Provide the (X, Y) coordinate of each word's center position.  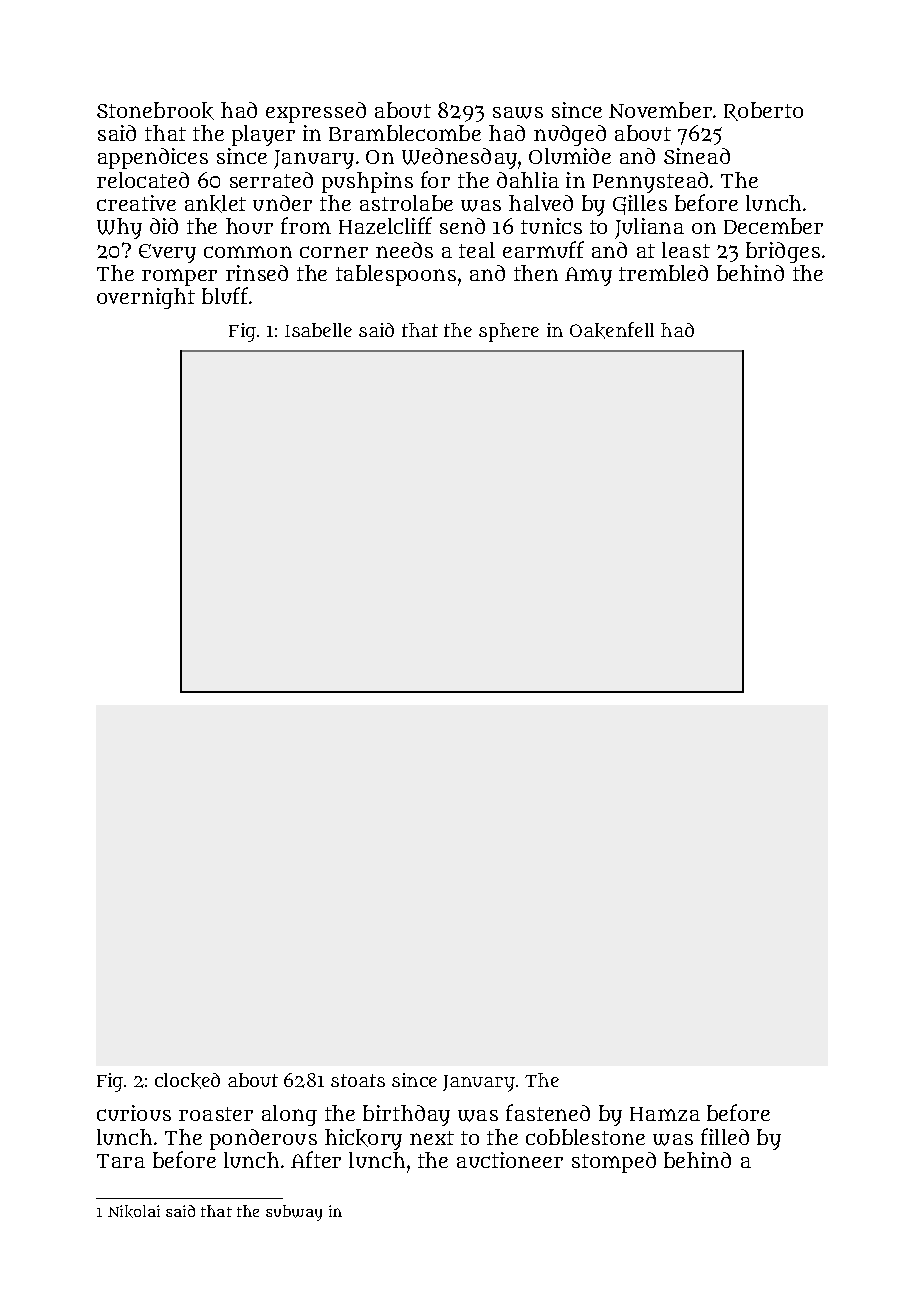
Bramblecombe (405, 133)
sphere (509, 332)
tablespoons (396, 275)
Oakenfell (612, 330)
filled (725, 1136)
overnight (146, 298)
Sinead (697, 156)
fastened (548, 1112)
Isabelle (318, 330)
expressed (316, 112)
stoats (358, 1080)
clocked (187, 1081)
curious (134, 1113)
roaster (216, 1114)
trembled (663, 273)
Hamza (665, 1114)
